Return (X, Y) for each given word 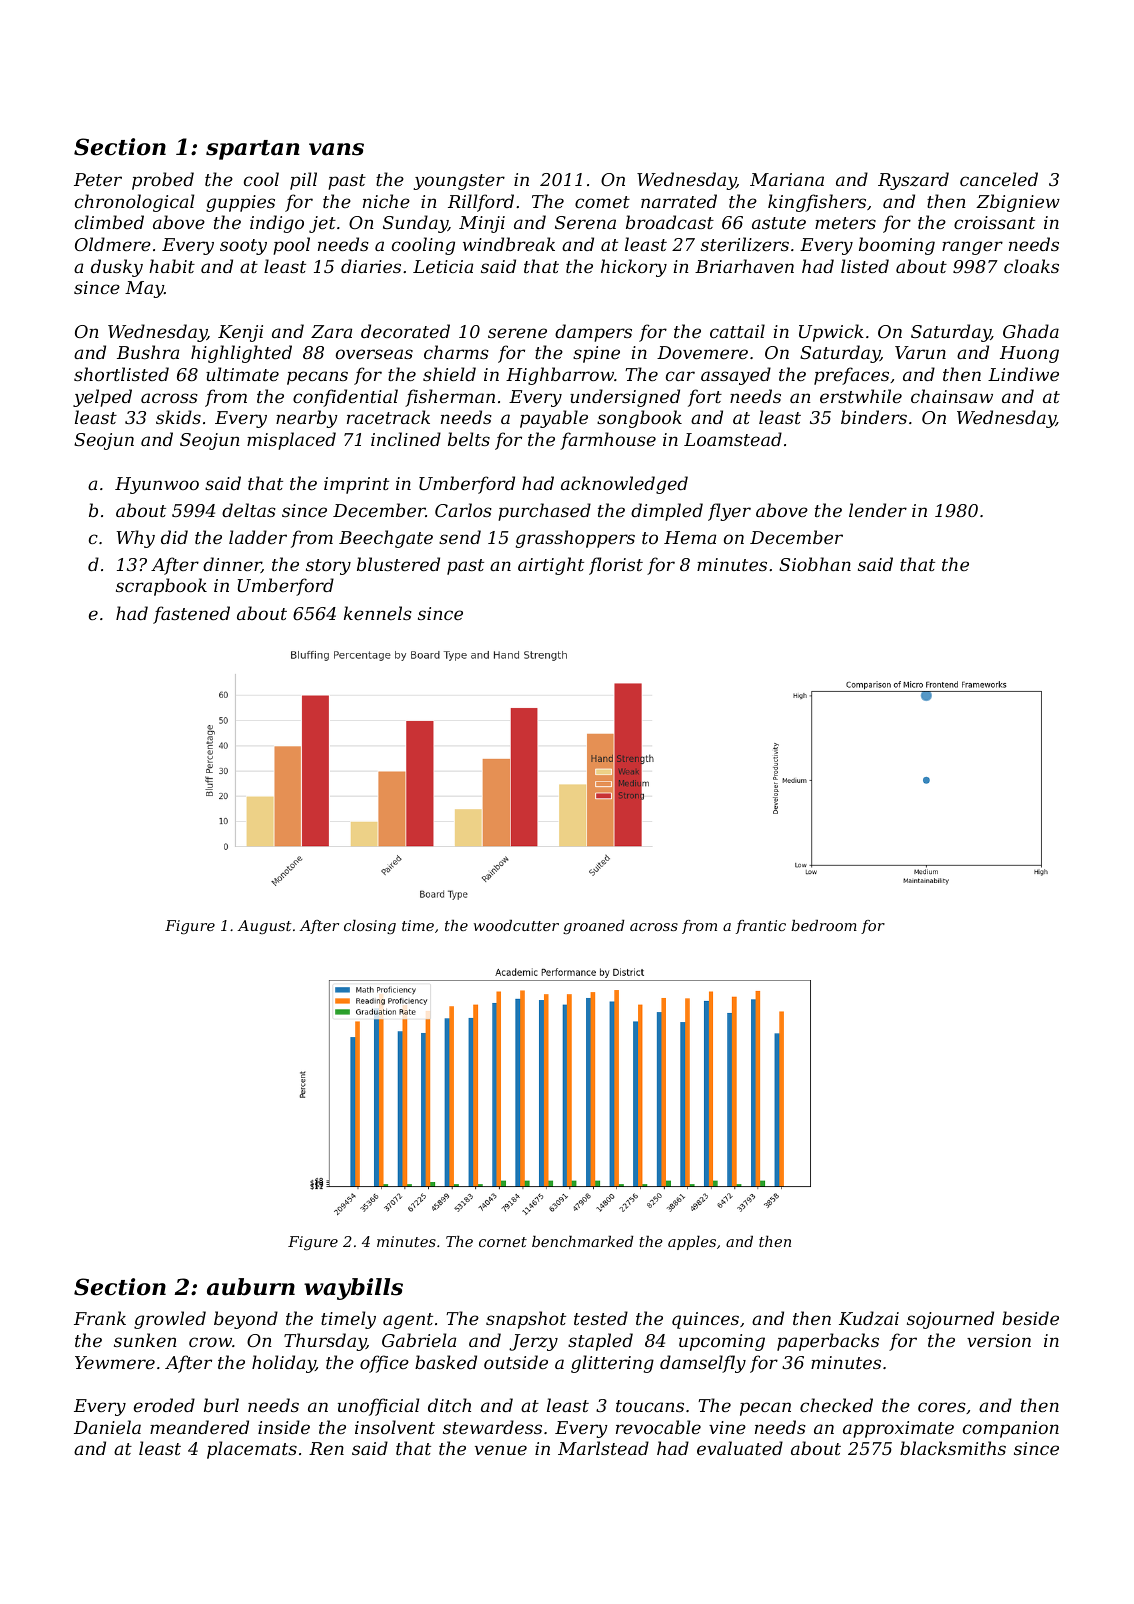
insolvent (395, 1427)
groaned (593, 927)
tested (601, 1318)
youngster (459, 182)
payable (554, 419)
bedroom (824, 925)
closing (370, 927)
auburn (251, 1287)
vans (336, 149)
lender (878, 510)
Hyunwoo (157, 485)
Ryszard (913, 181)
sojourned (950, 1320)
